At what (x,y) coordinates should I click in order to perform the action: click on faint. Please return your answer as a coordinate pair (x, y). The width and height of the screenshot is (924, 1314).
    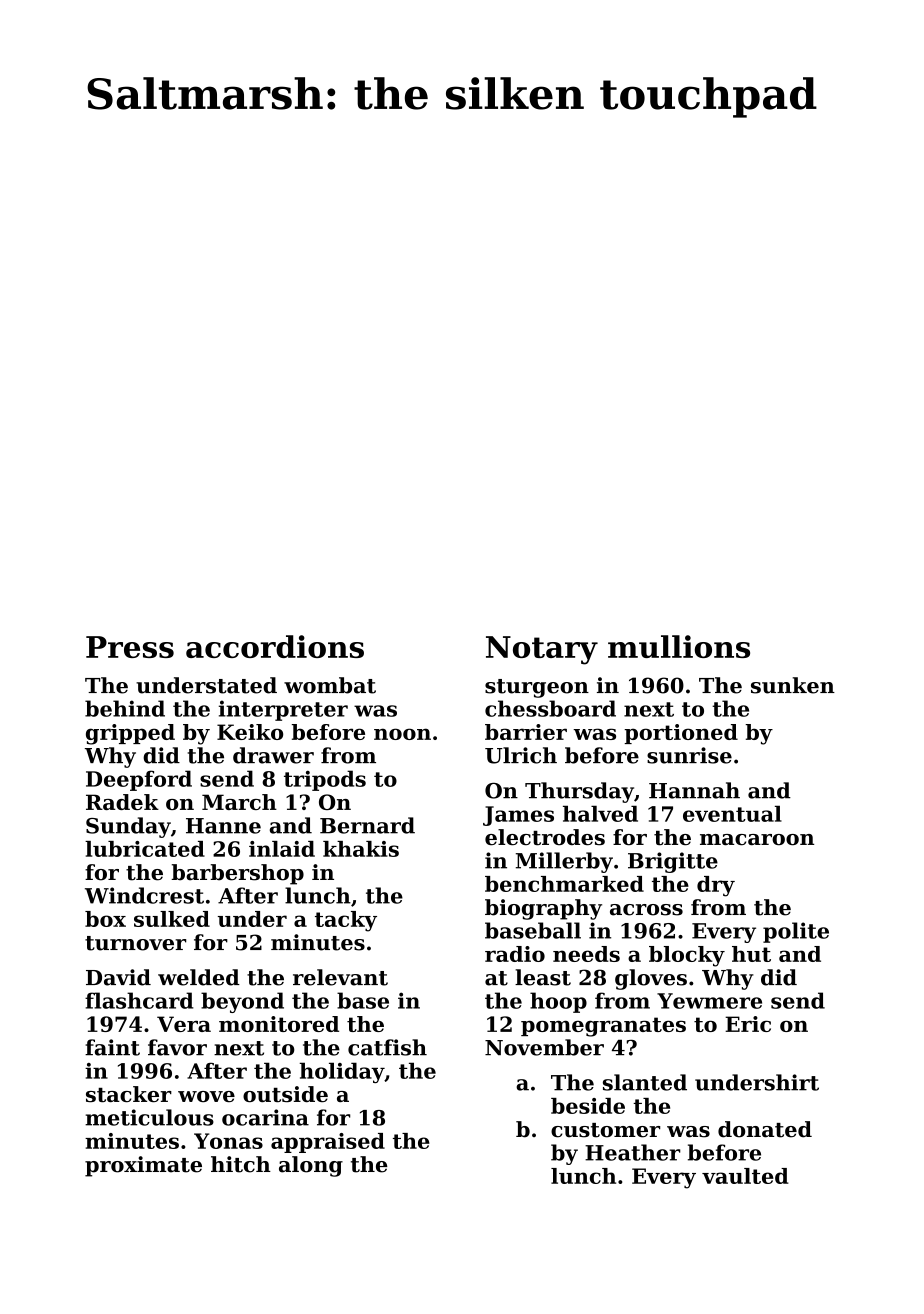
    Looking at the image, I should click on (112, 1047).
